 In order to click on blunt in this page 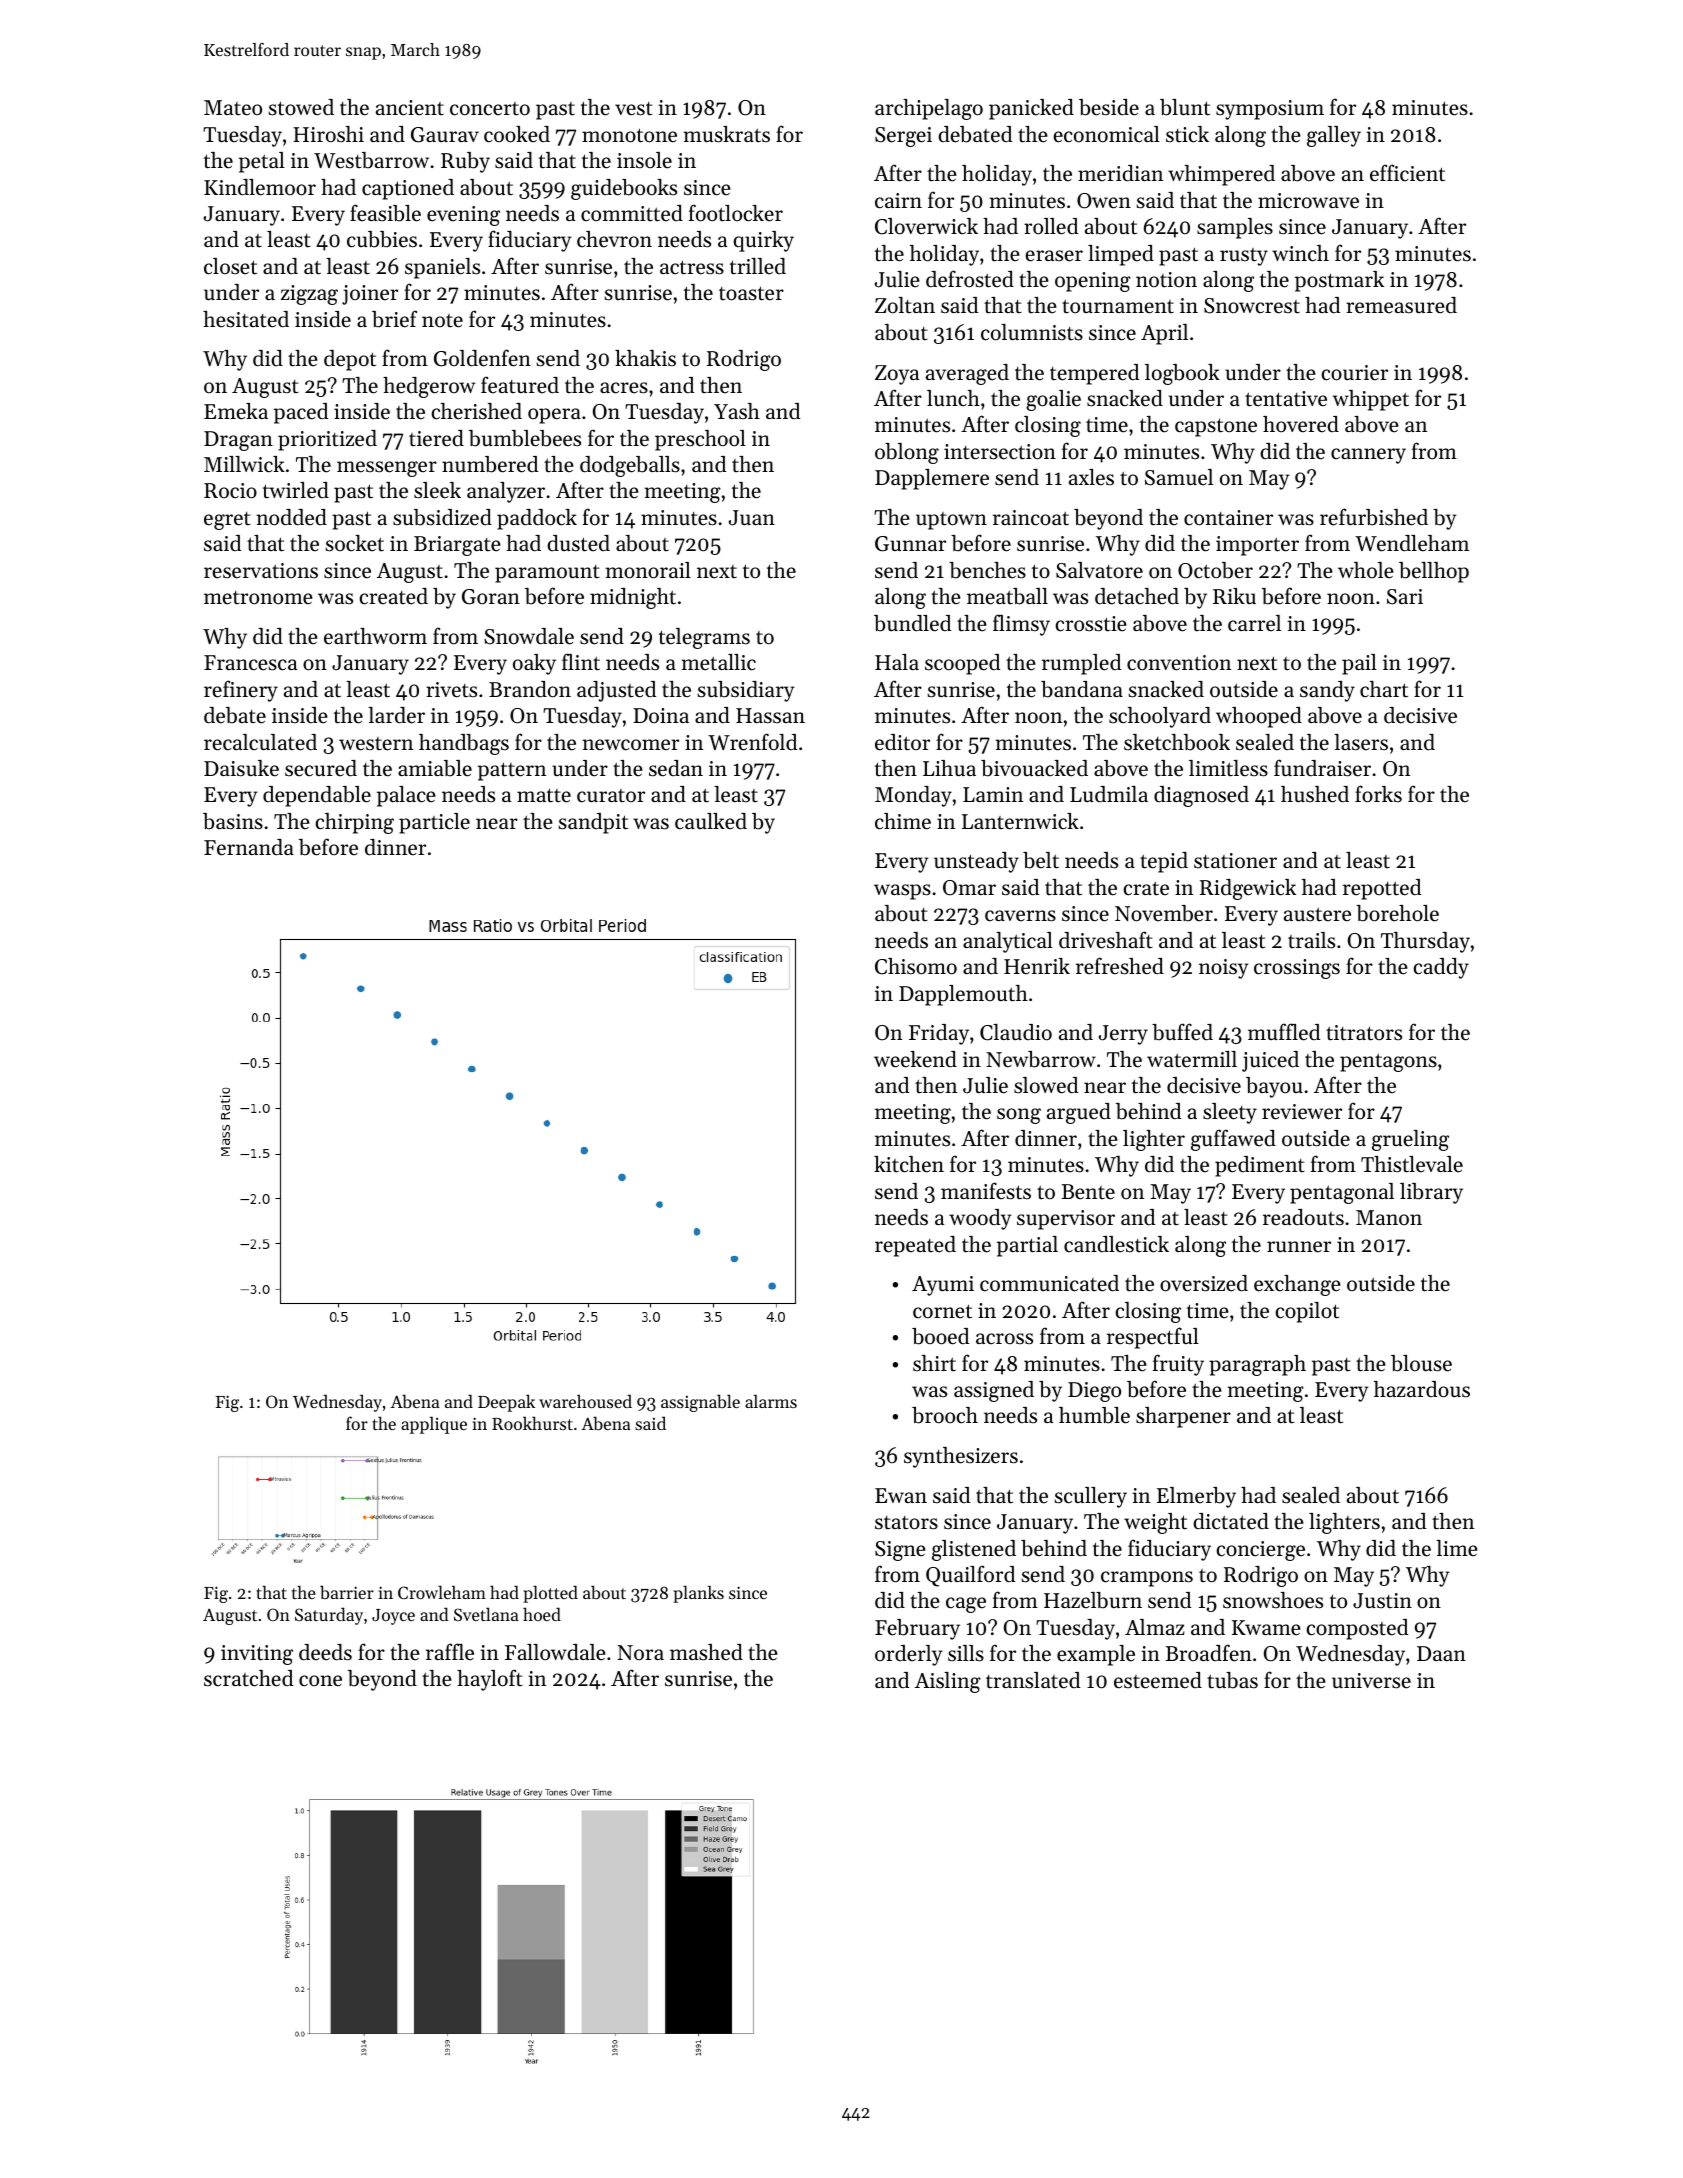, I will do `click(1185, 107)`.
